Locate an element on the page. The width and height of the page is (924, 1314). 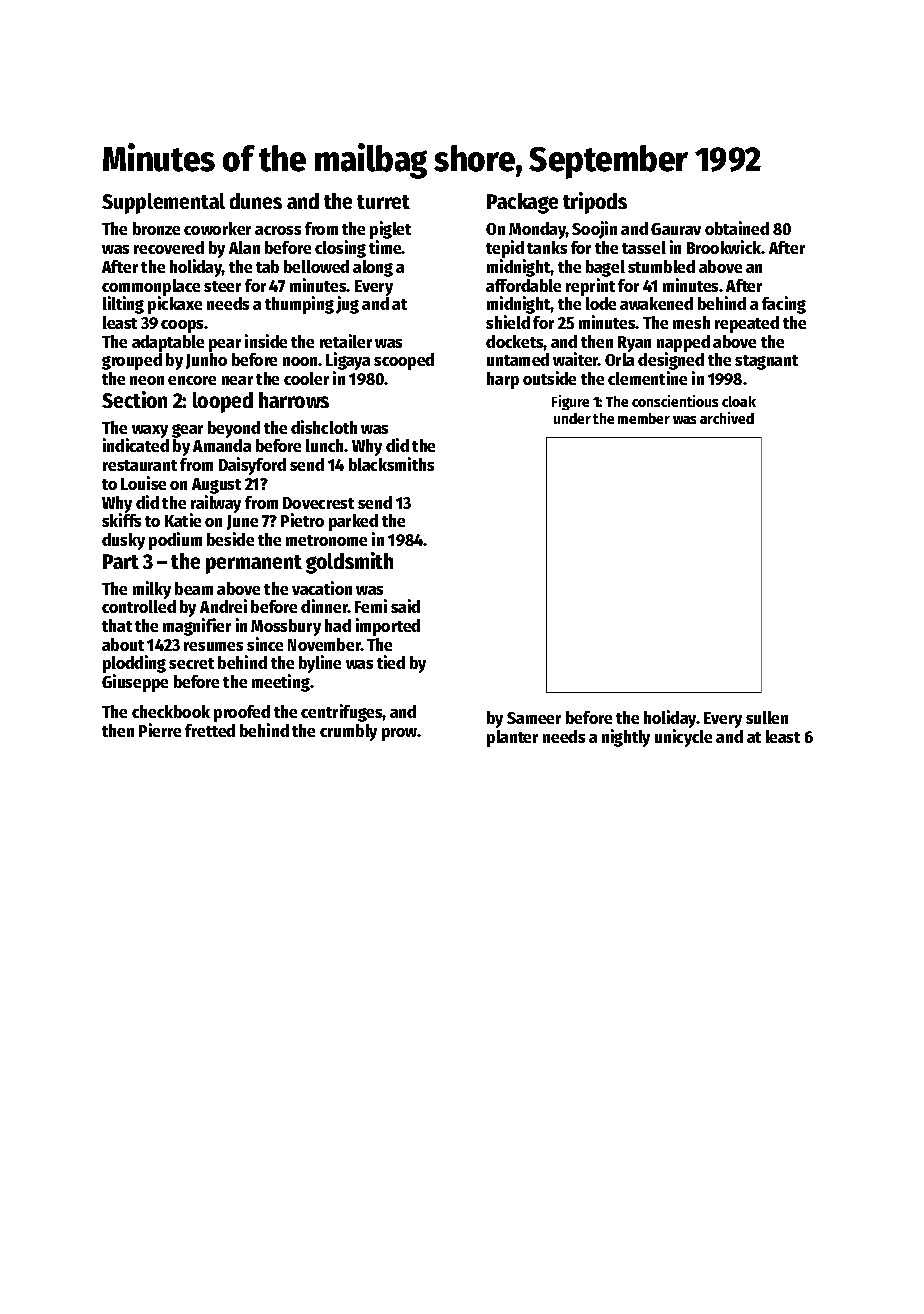
member is located at coordinates (644, 418).
